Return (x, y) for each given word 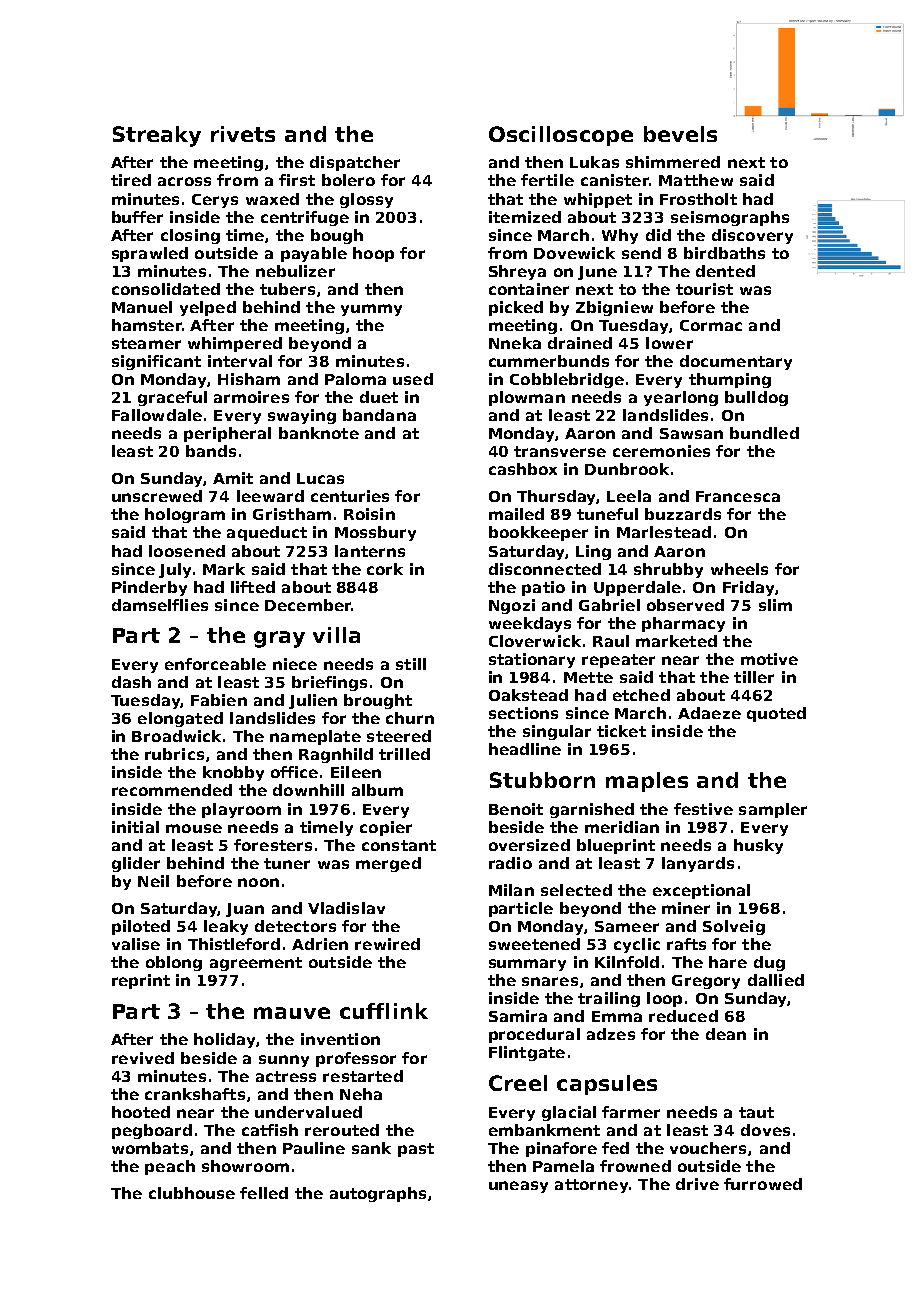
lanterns (370, 551)
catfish (270, 1130)
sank (371, 1148)
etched (641, 695)
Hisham (249, 379)
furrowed (763, 1184)
